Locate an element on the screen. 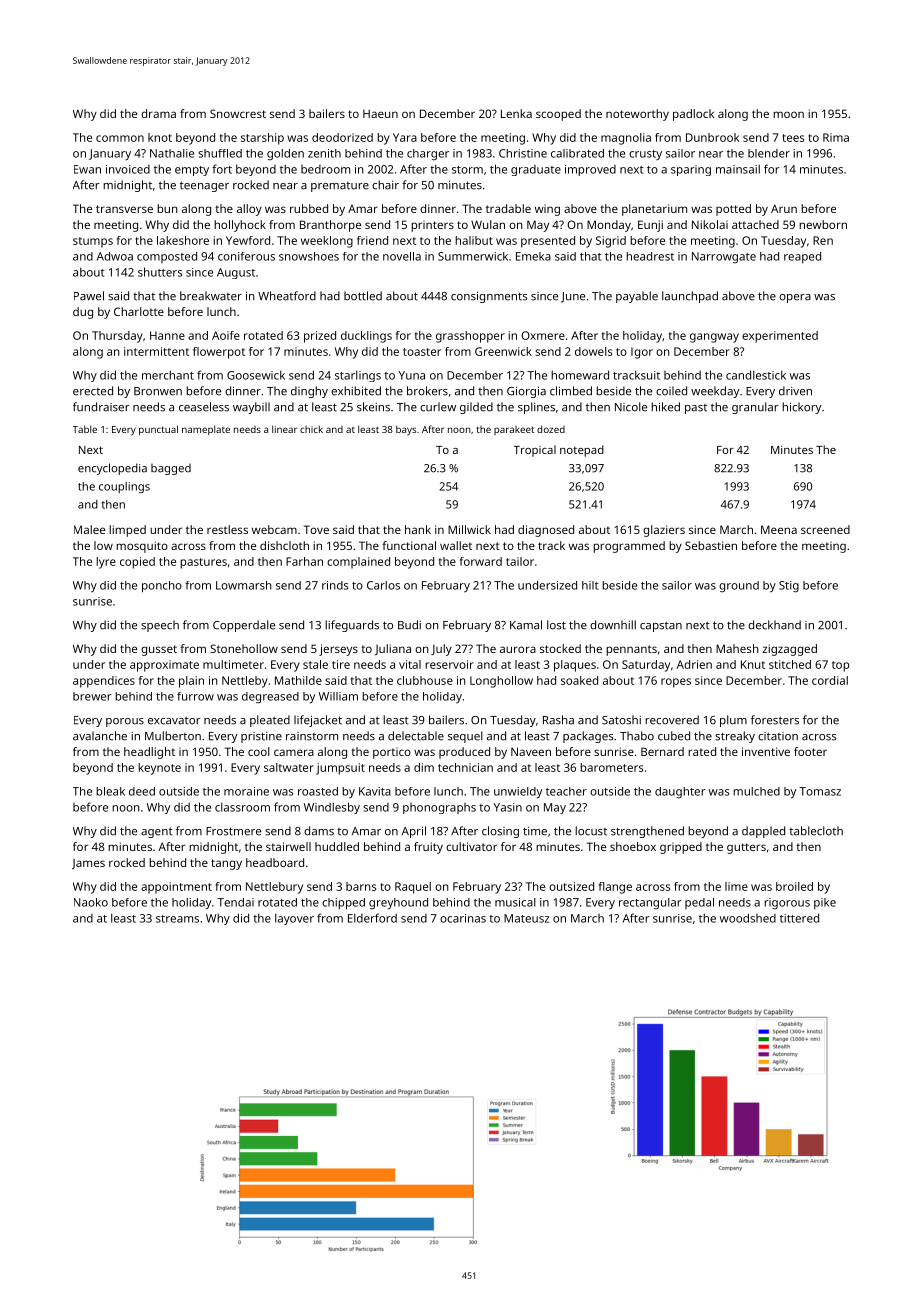 This screenshot has width=924, height=1308. Pawel is located at coordinates (89, 296).
